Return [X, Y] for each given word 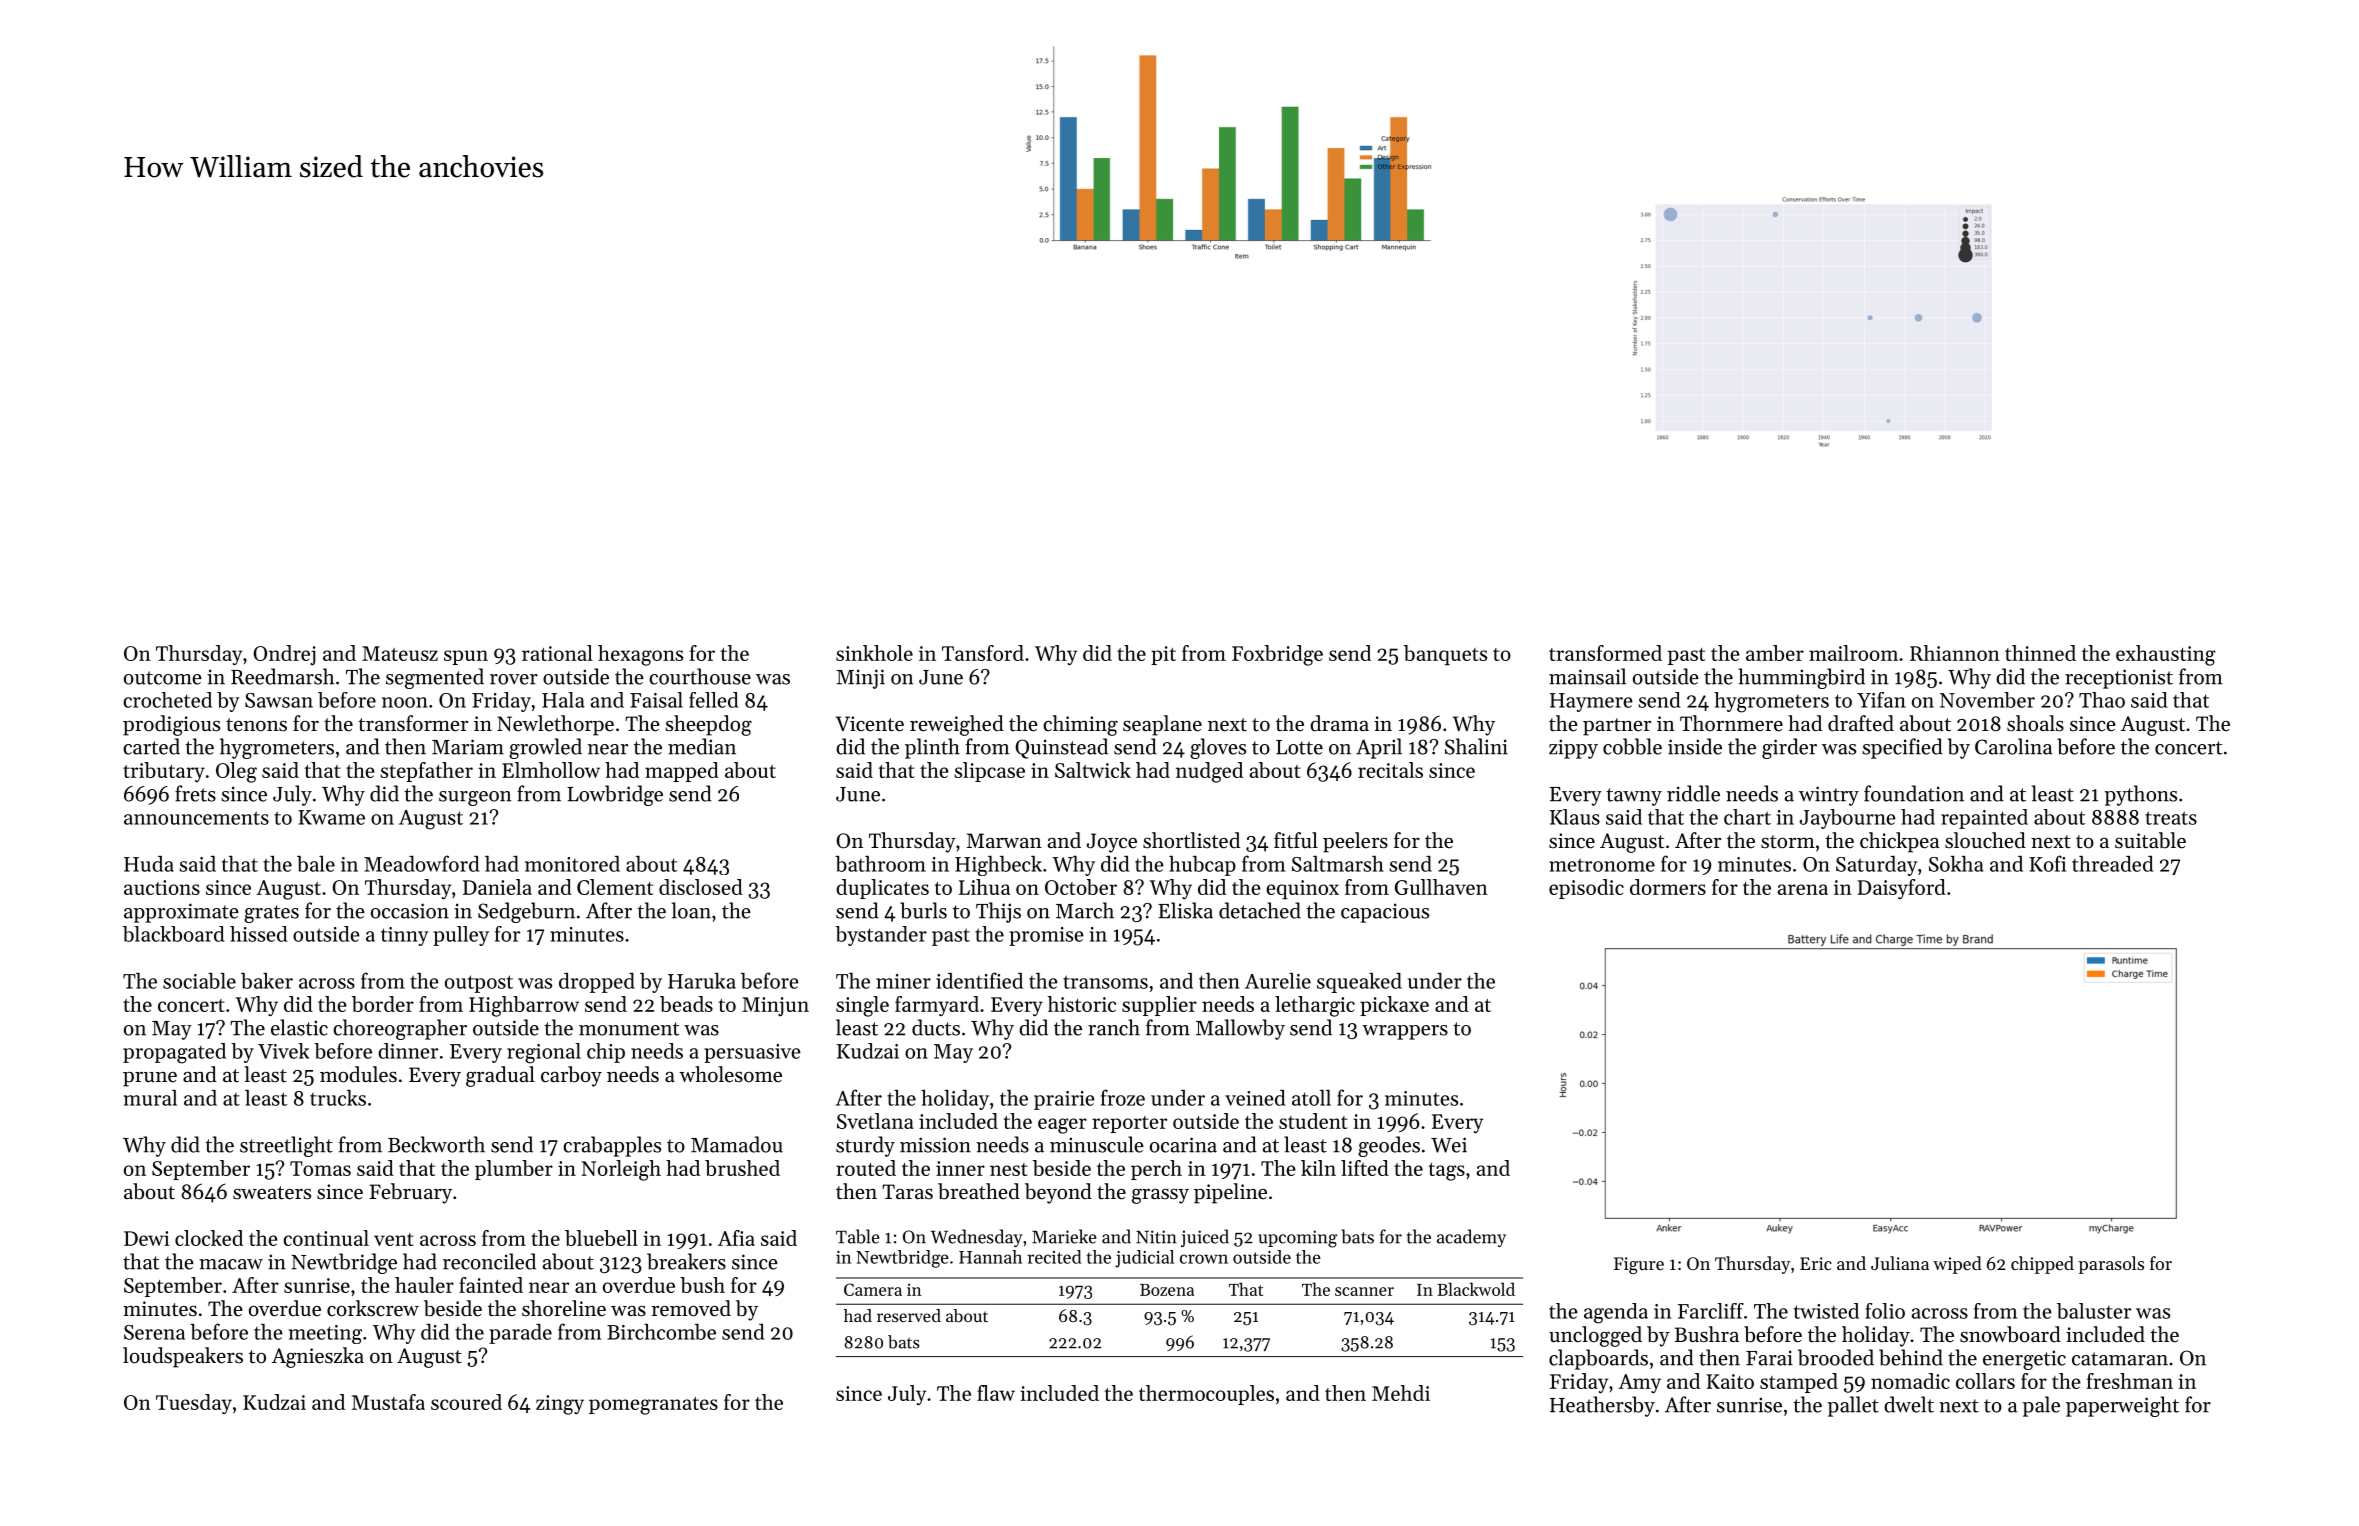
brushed [742, 1168]
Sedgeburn [526, 912]
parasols [2111, 1265]
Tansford [983, 653]
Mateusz [400, 653]
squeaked [1359, 983]
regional [544, 1053]
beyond [1058, 1193]
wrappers [1405, 1032]
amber [1775, 653]
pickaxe [1394, 1006]
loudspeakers [183, 1357]
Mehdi [1401, 1393]
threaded [2112, 864]
